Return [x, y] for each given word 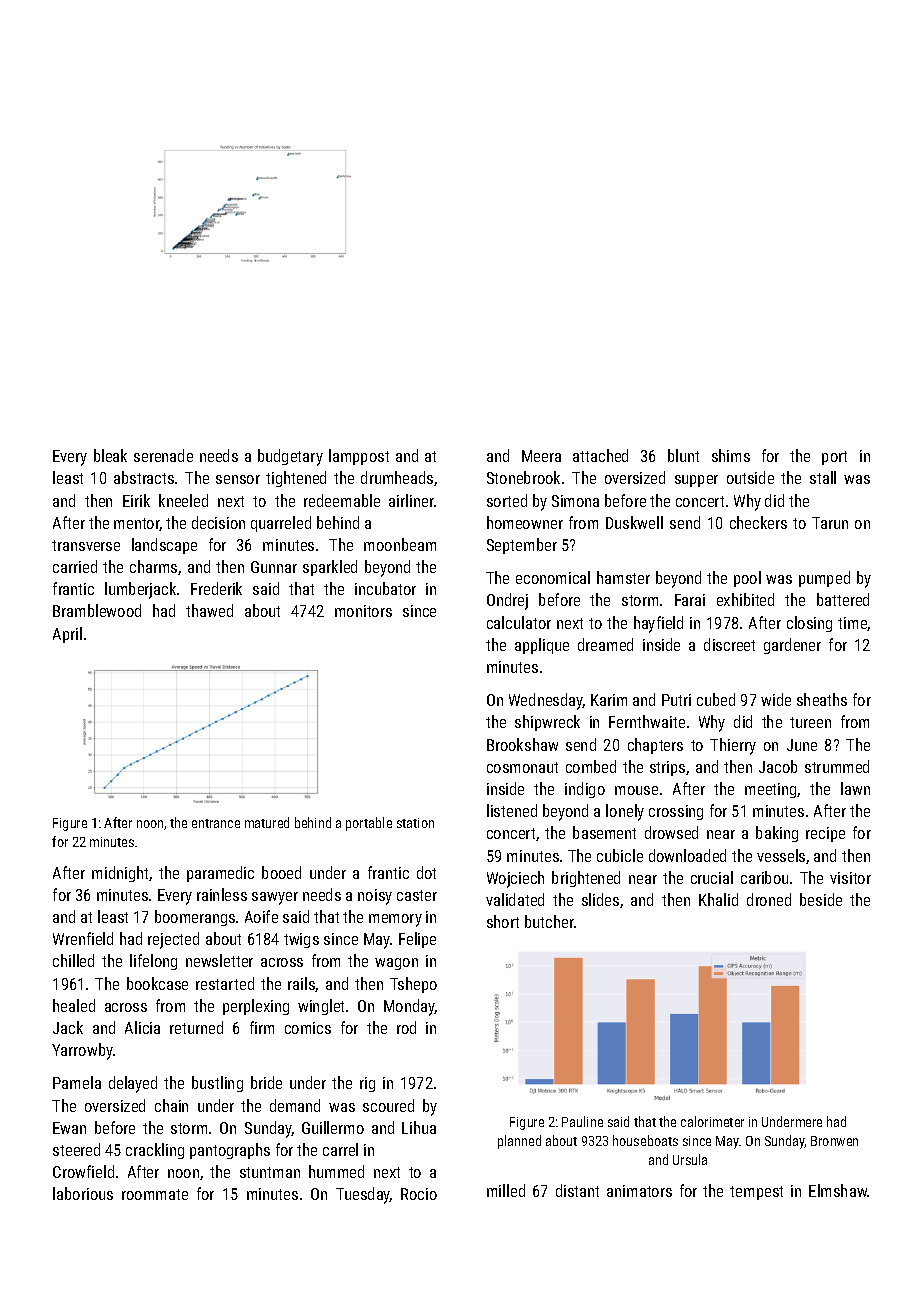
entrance [216, 823]
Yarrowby [82, 1051]
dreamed [605, 644]
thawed [209, 610]
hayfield [658, 624]
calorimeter [712, 1121]
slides [600, 899]
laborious [83, 1193]
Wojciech [515, 879]
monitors [363, 611]
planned [519, 1142]
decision [218, 522]
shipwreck [547, 723]
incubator [385, 588]
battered [843, 599]
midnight [120, 874]
